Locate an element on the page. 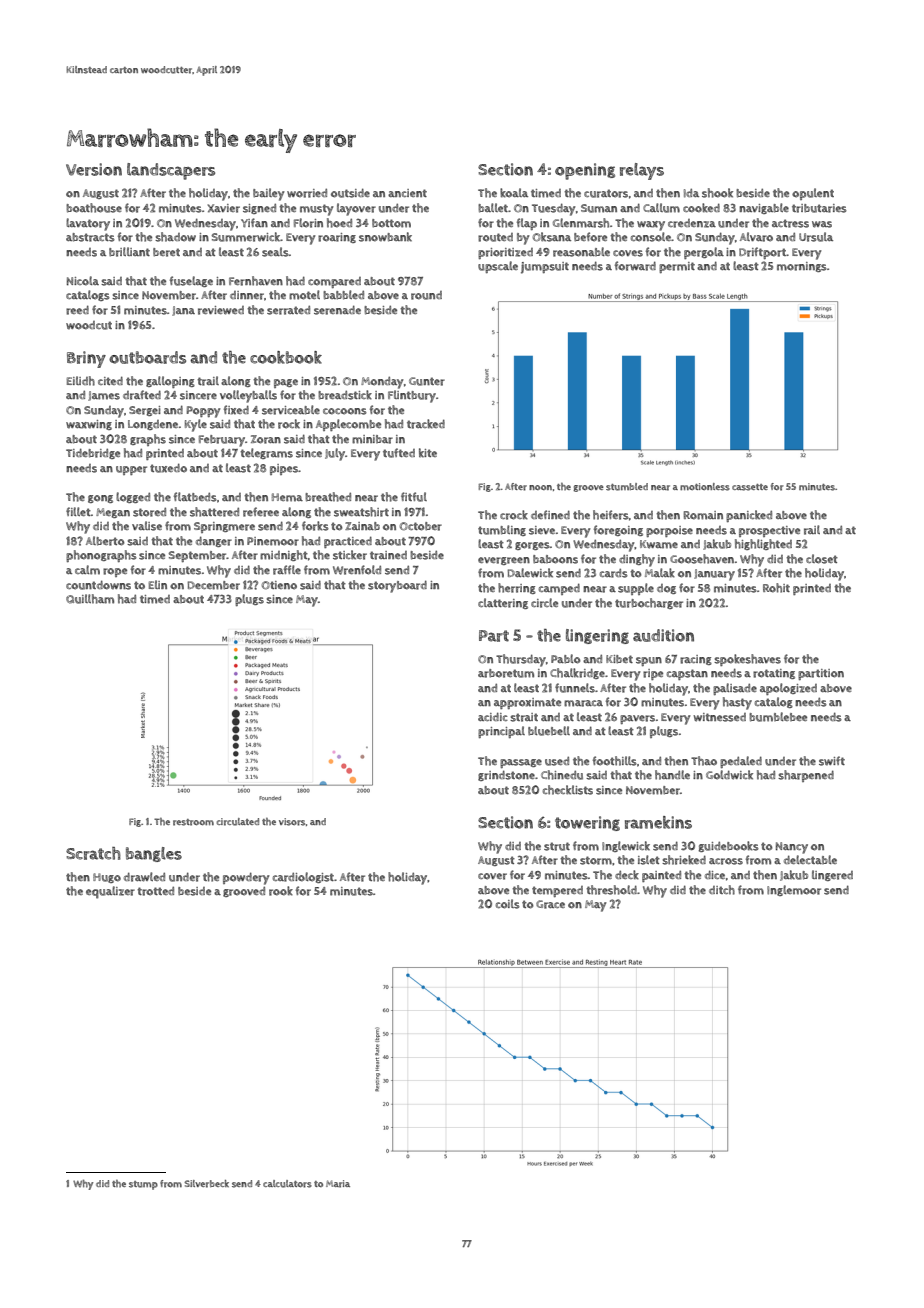 The image size is (924, 1308). Rohit is located at coordinates (776, 588).
